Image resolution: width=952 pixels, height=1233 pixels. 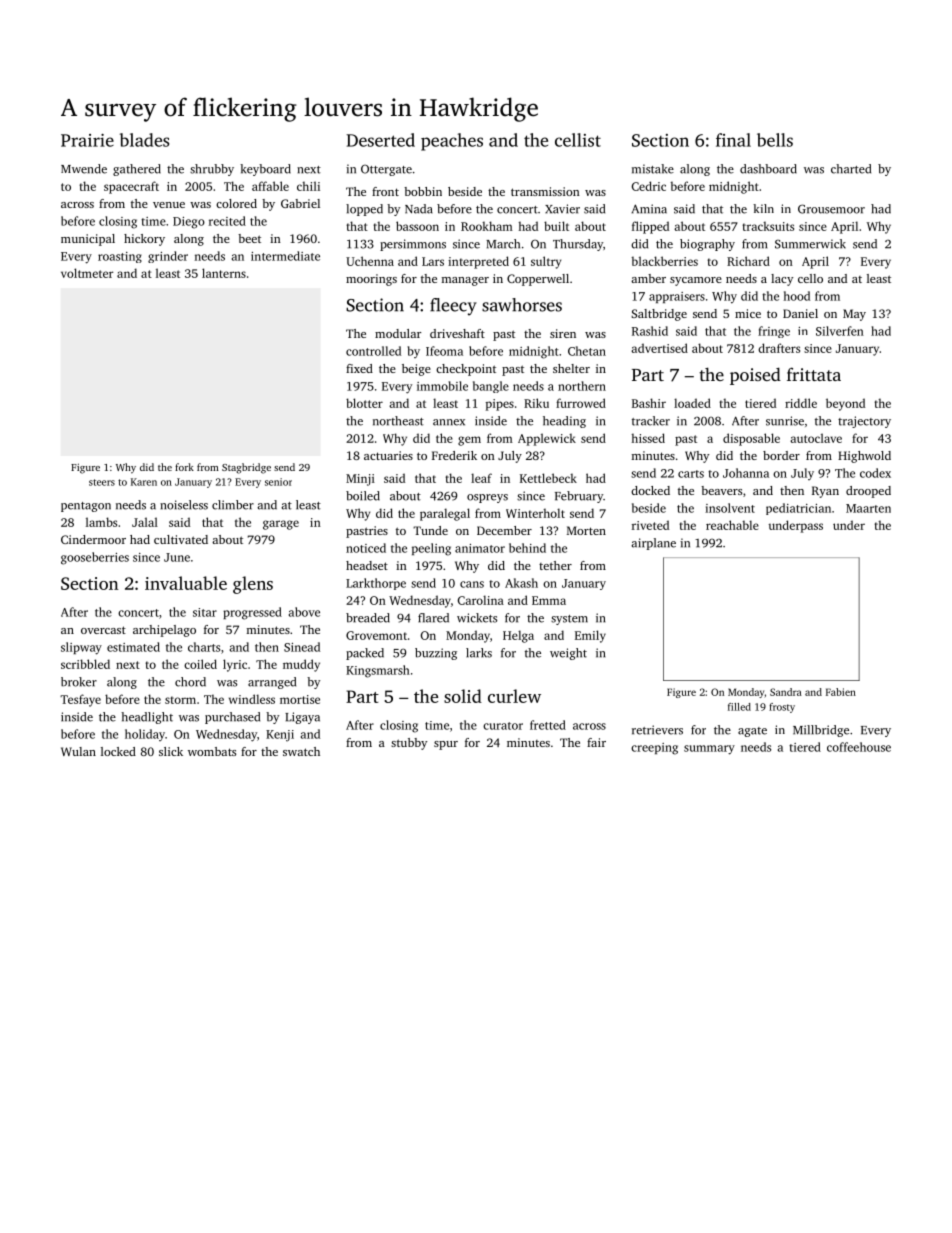 What do you see at coordinates (503, 726) in the image?
I see `curator` at bounding box center [503, 726].
